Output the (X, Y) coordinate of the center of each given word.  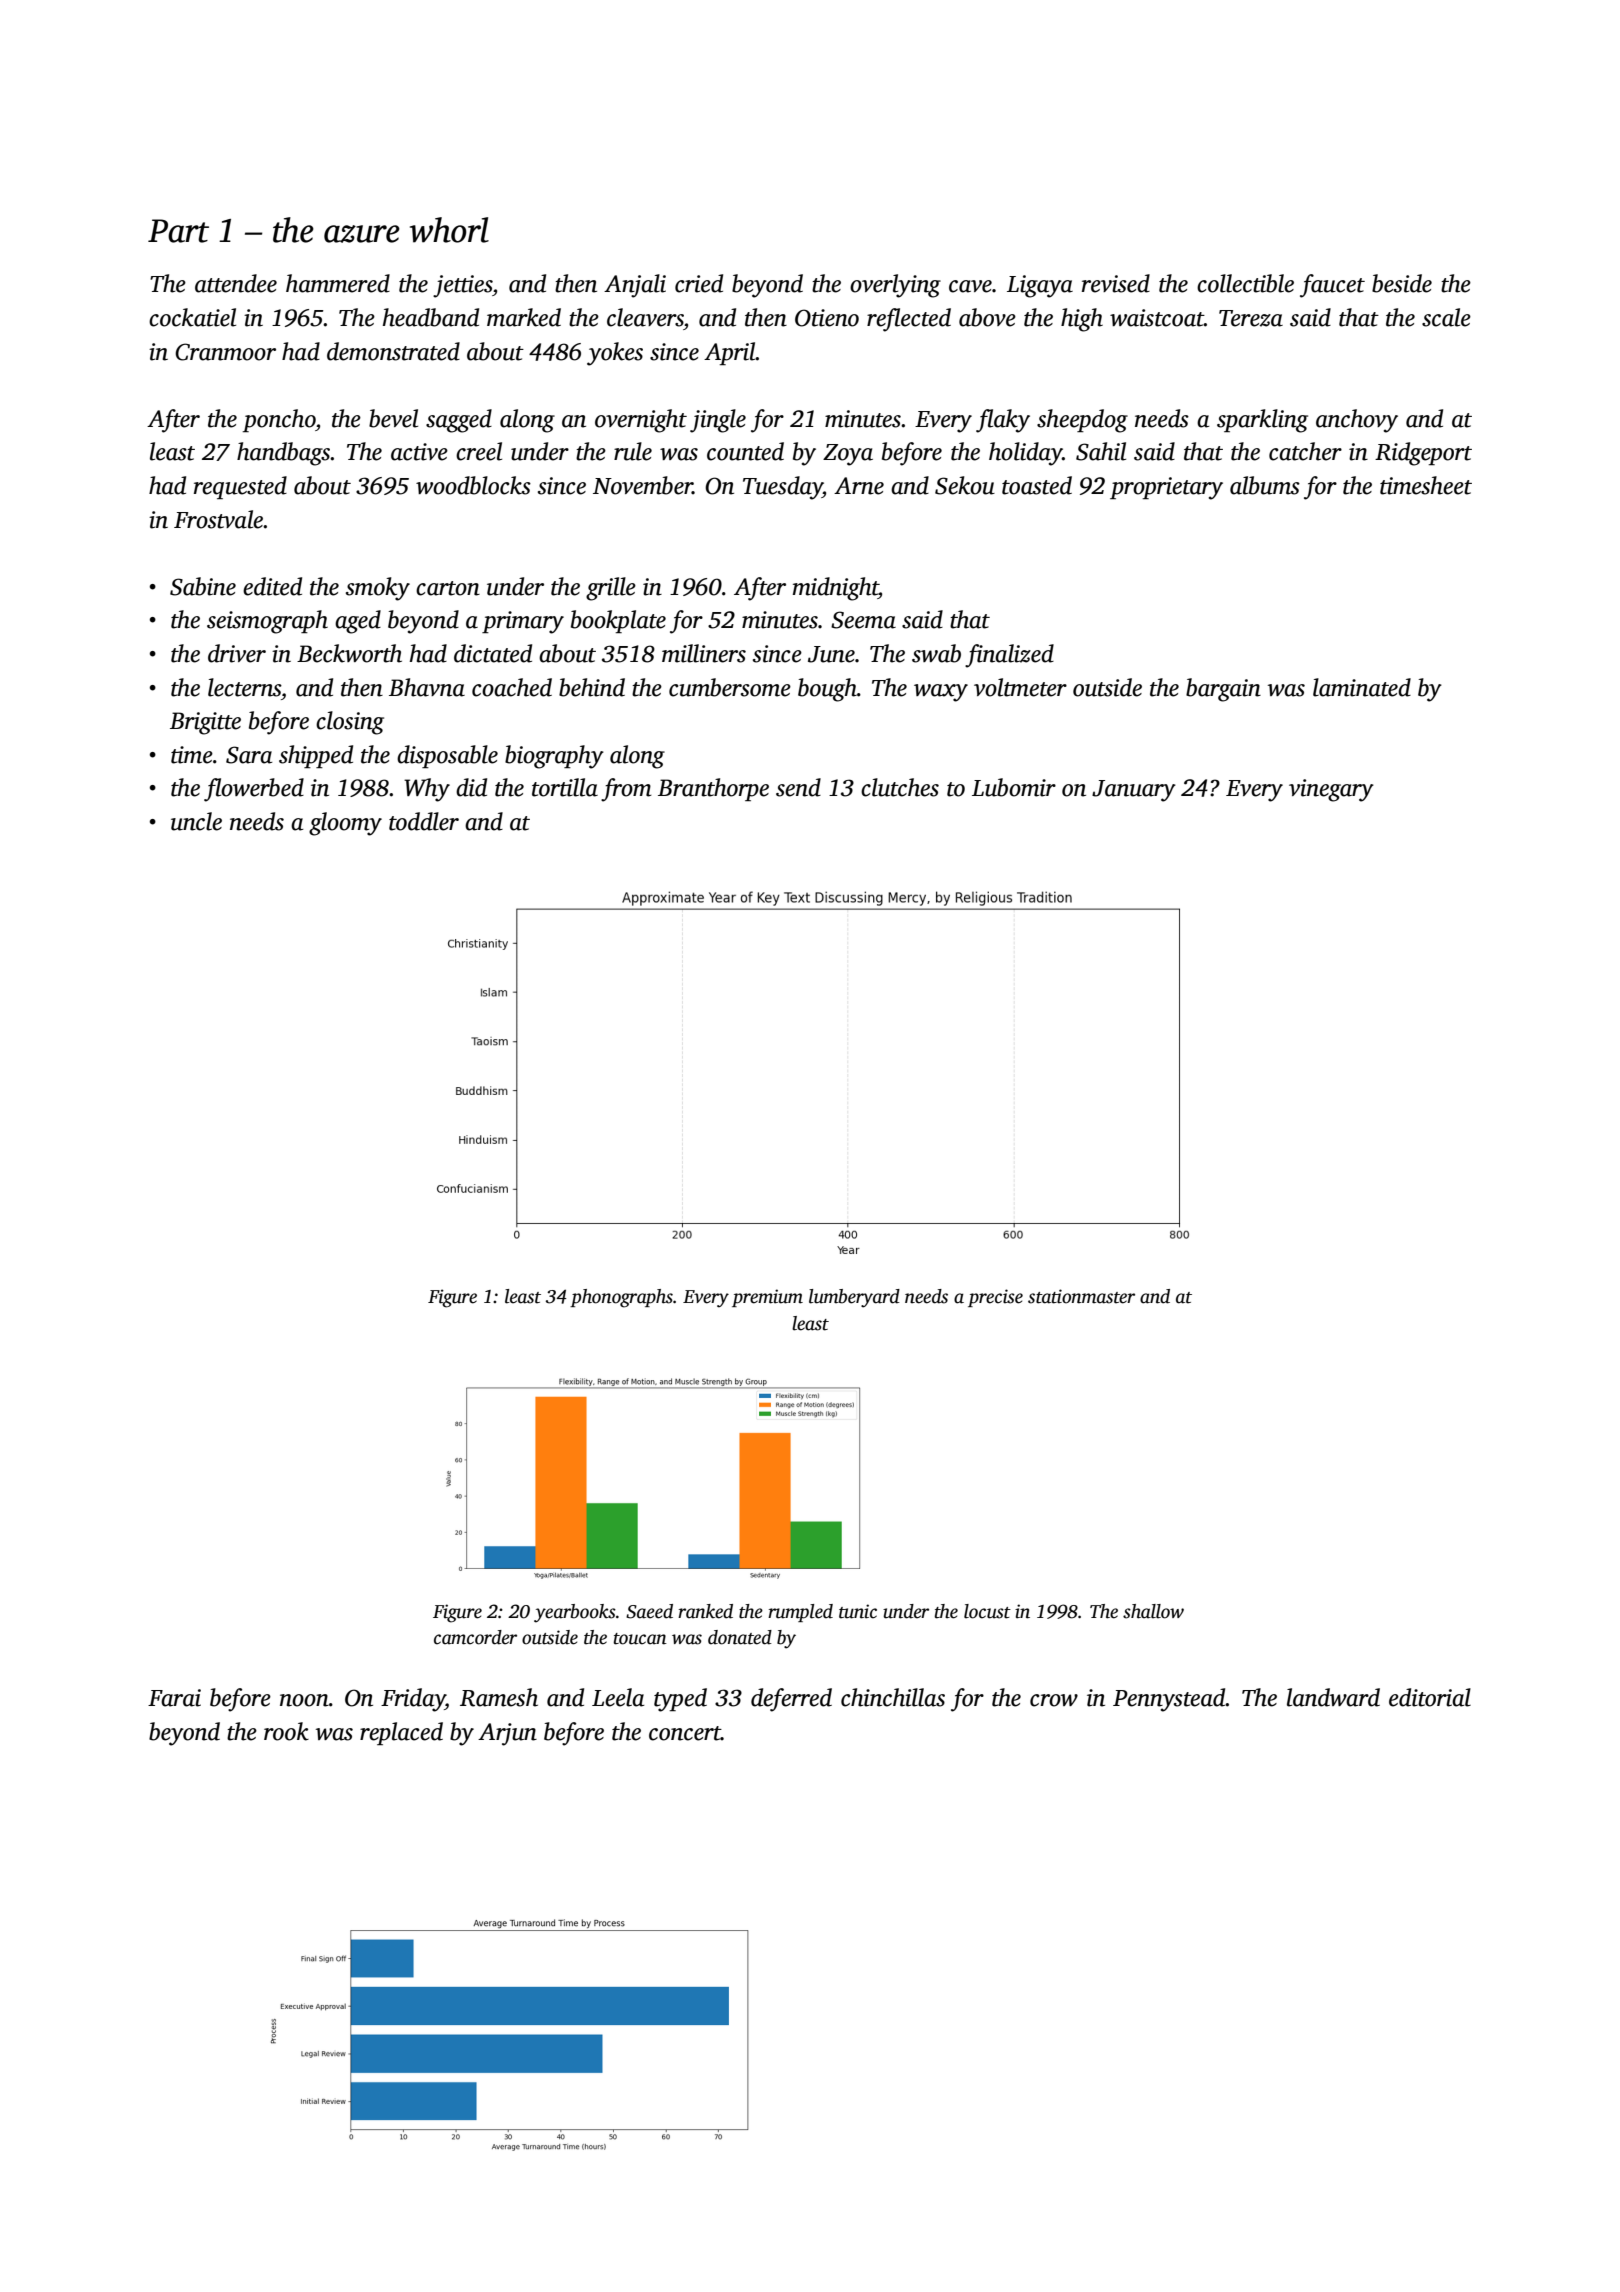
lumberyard (854, 1298)
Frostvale (219, 519)
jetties (463, 286)
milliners (704, 653)
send (798, 787)
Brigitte (205, 723)
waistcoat (1157, 318)
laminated (1362, 687)
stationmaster (1081, 1296)
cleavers (645, 317)
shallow (1153, 1611)
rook (286, 1731)
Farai (174, 1698)
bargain (1223, 690)
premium (767, 1298)
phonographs (621, 1298)
